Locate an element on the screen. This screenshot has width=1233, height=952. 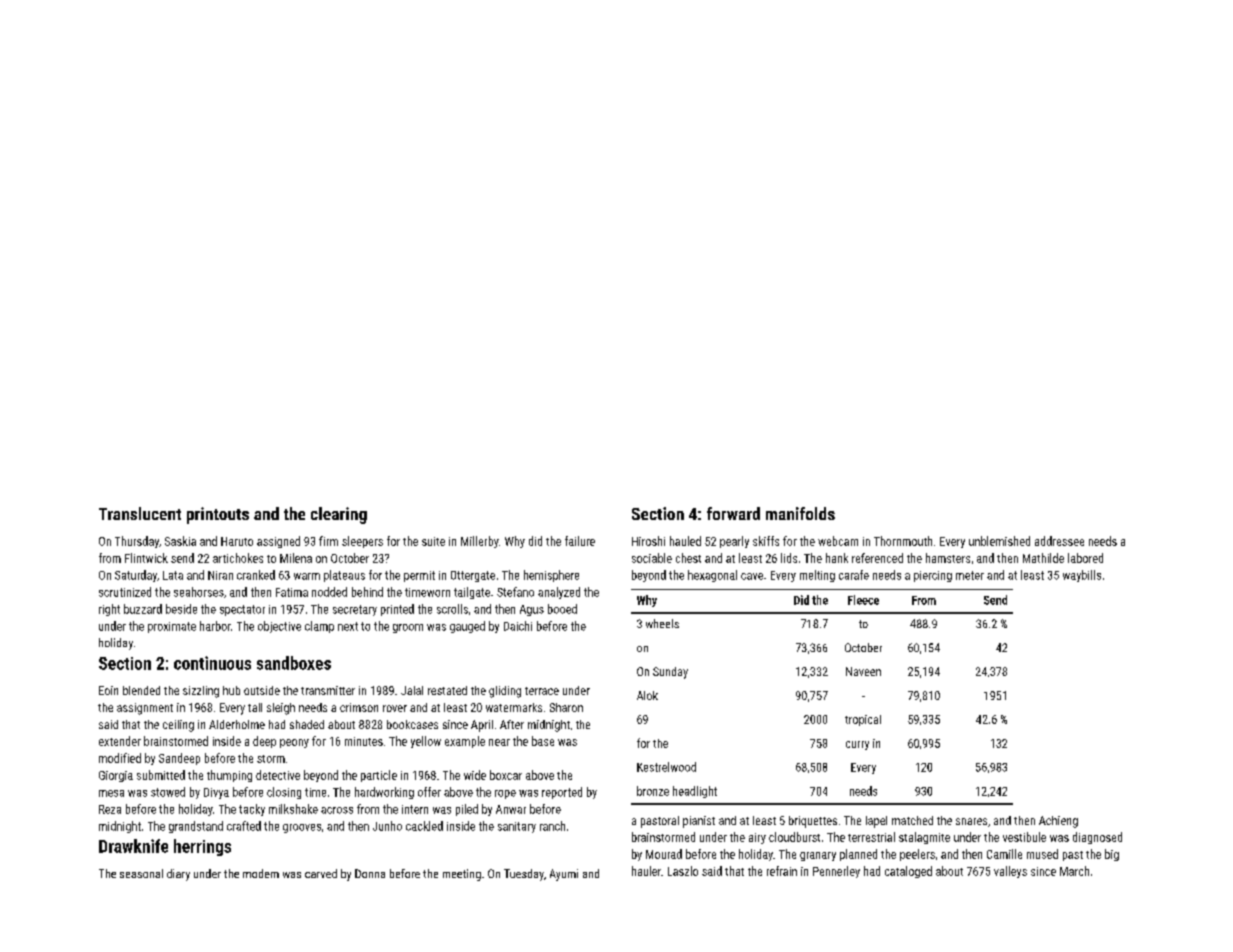
seasonal is located at coordinates (141, 873).
